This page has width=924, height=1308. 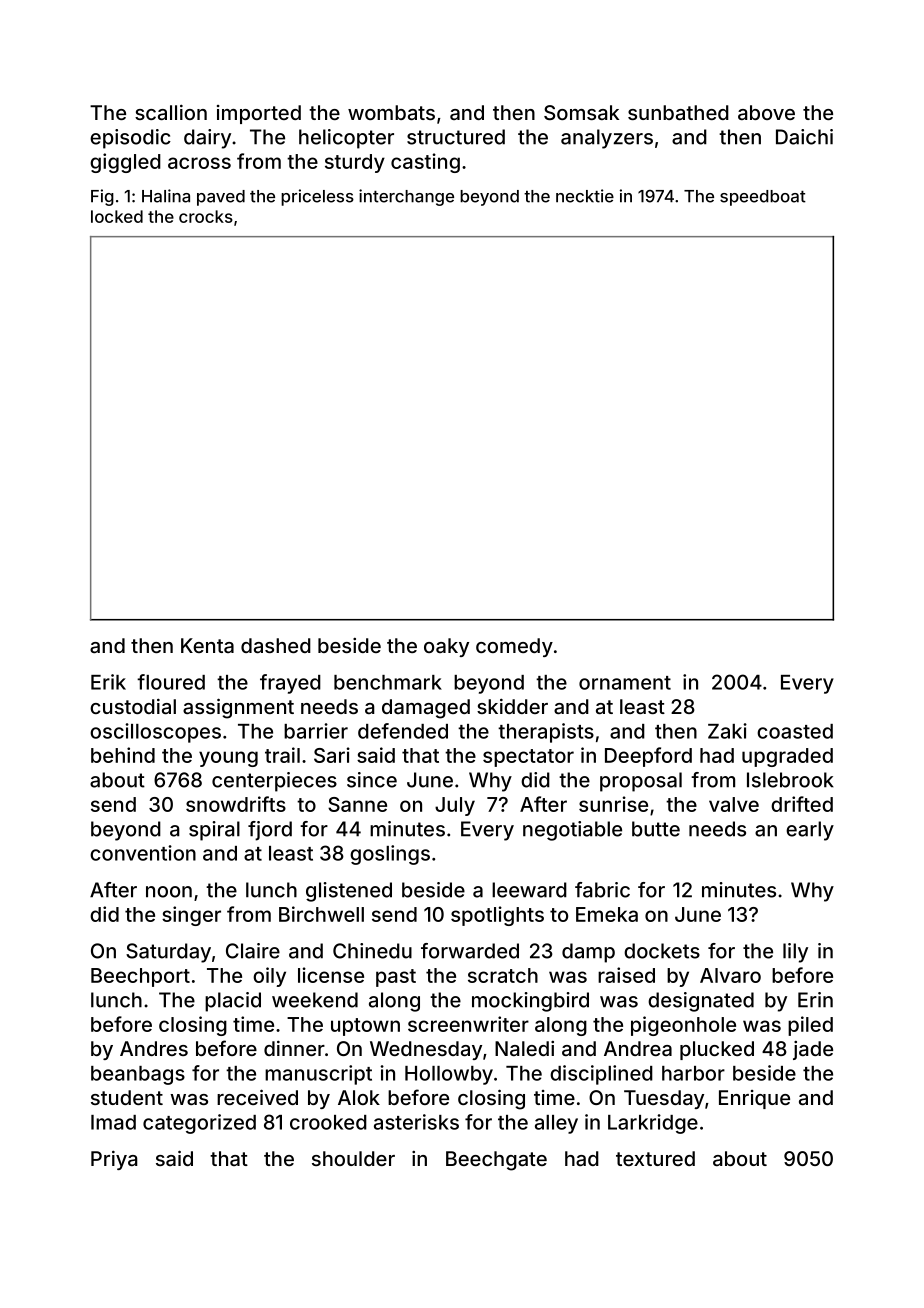 What do you see at coordinates (206, 216) in the page?
I see `crocks` at bounding box center [206, 216].
